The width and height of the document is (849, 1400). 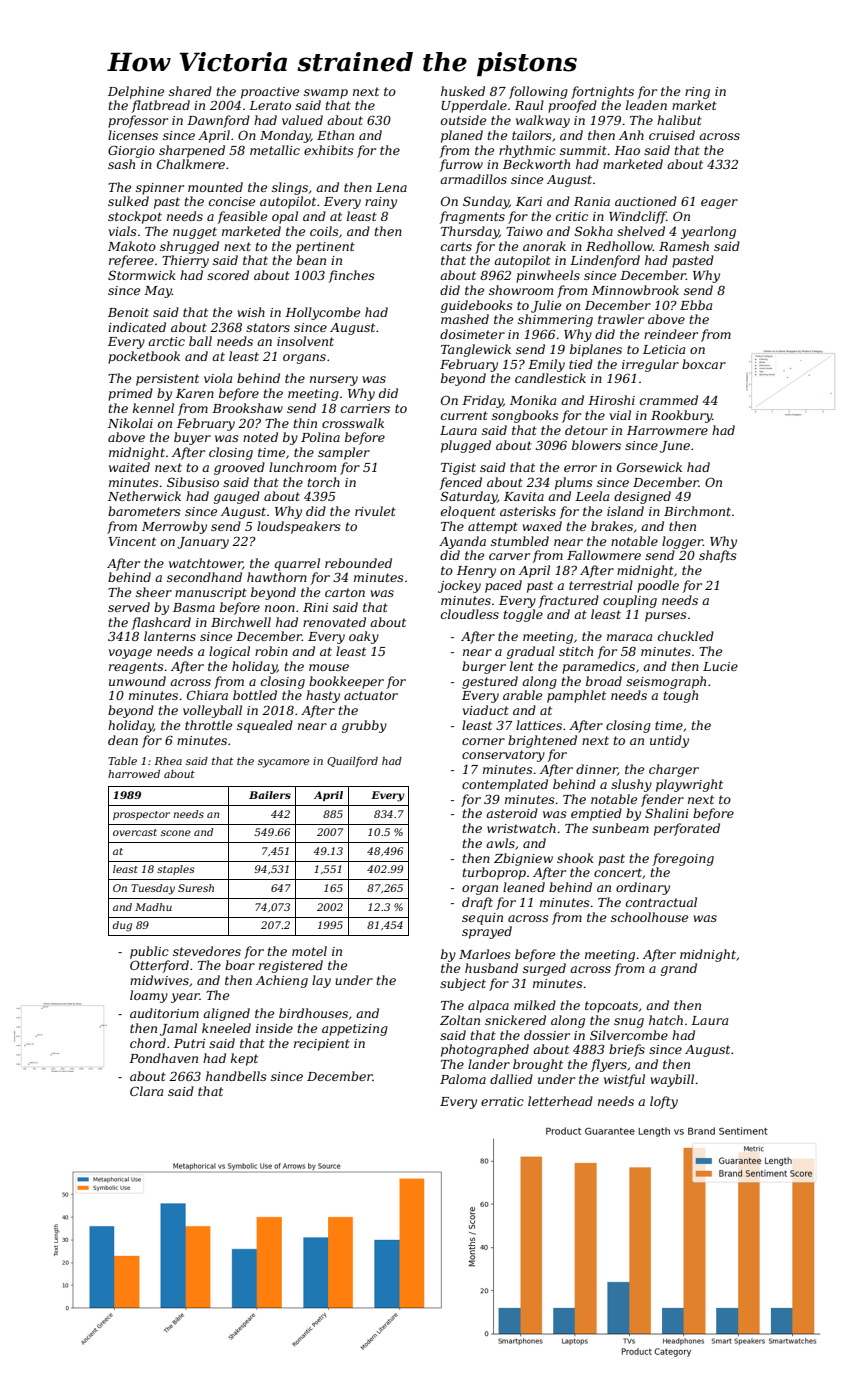 What do you see at coordinates (485, 710) in the document?
I see `viaduct` at bounding box center [485, 710].
